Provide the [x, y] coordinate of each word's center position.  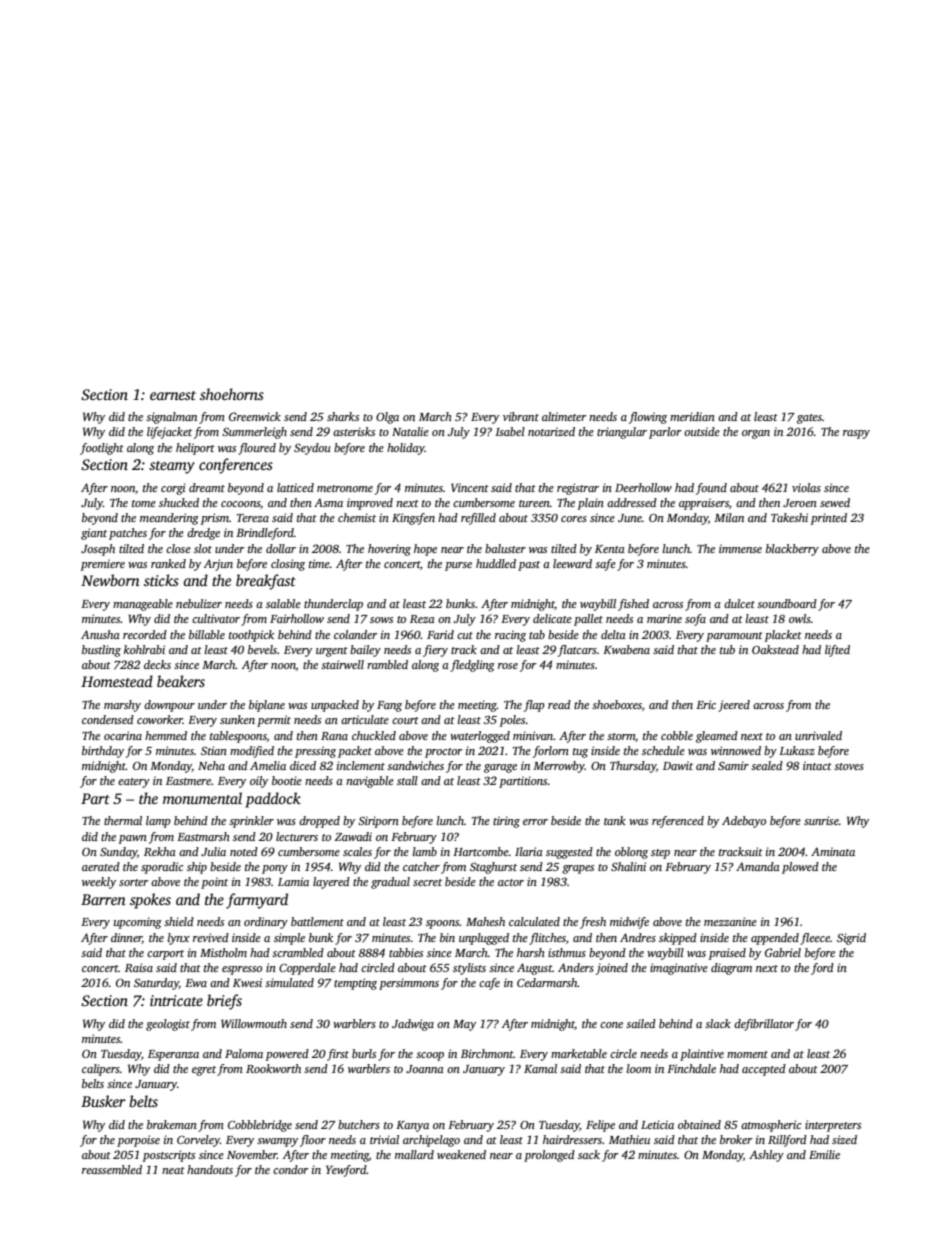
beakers [181, 681]
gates [809, 419]
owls [800, 618]
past [529, 566]
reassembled [112, 1169]
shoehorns [232, 394]
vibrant [521, 416]
